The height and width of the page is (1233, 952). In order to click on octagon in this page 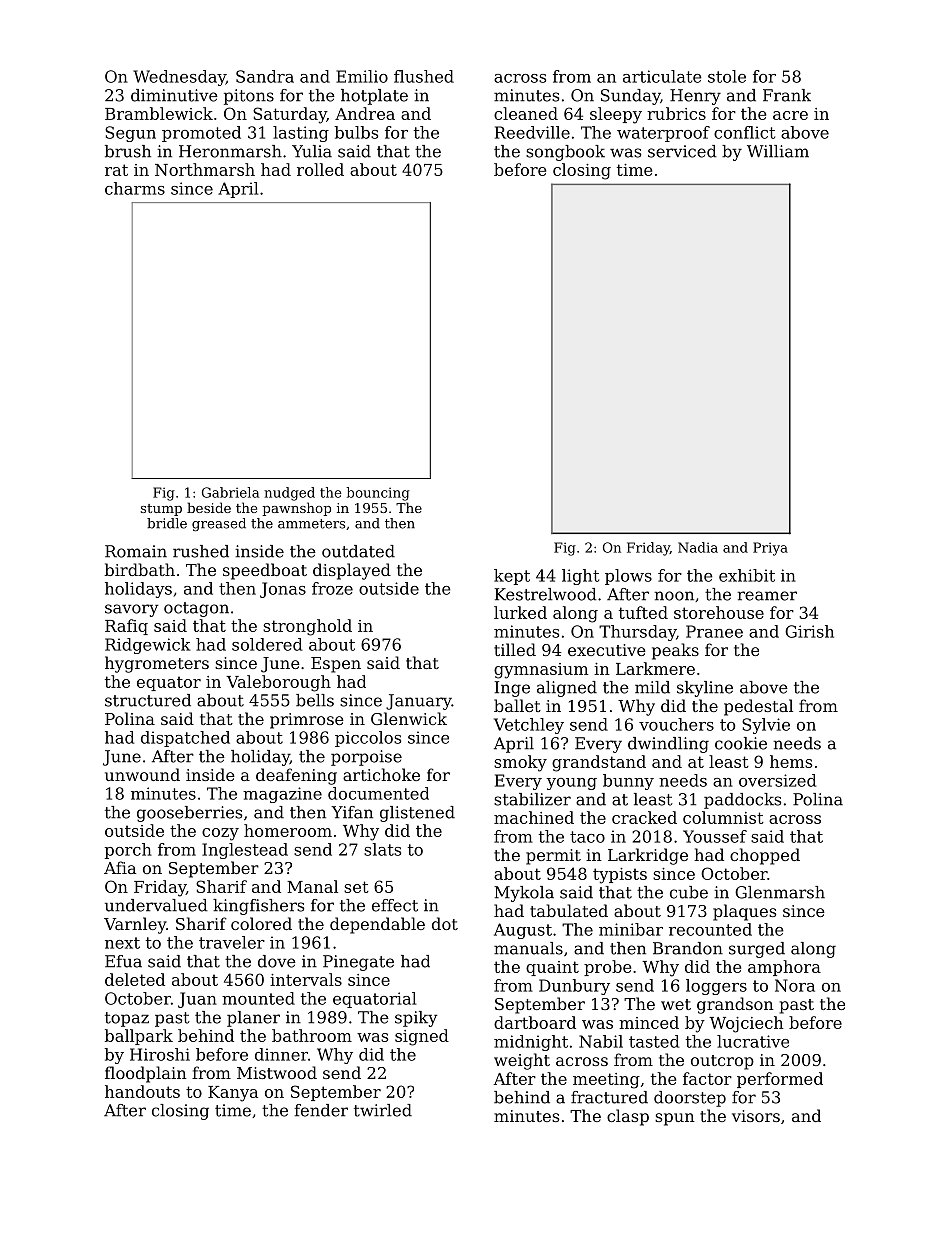, I will do `click(196, 609)`.
